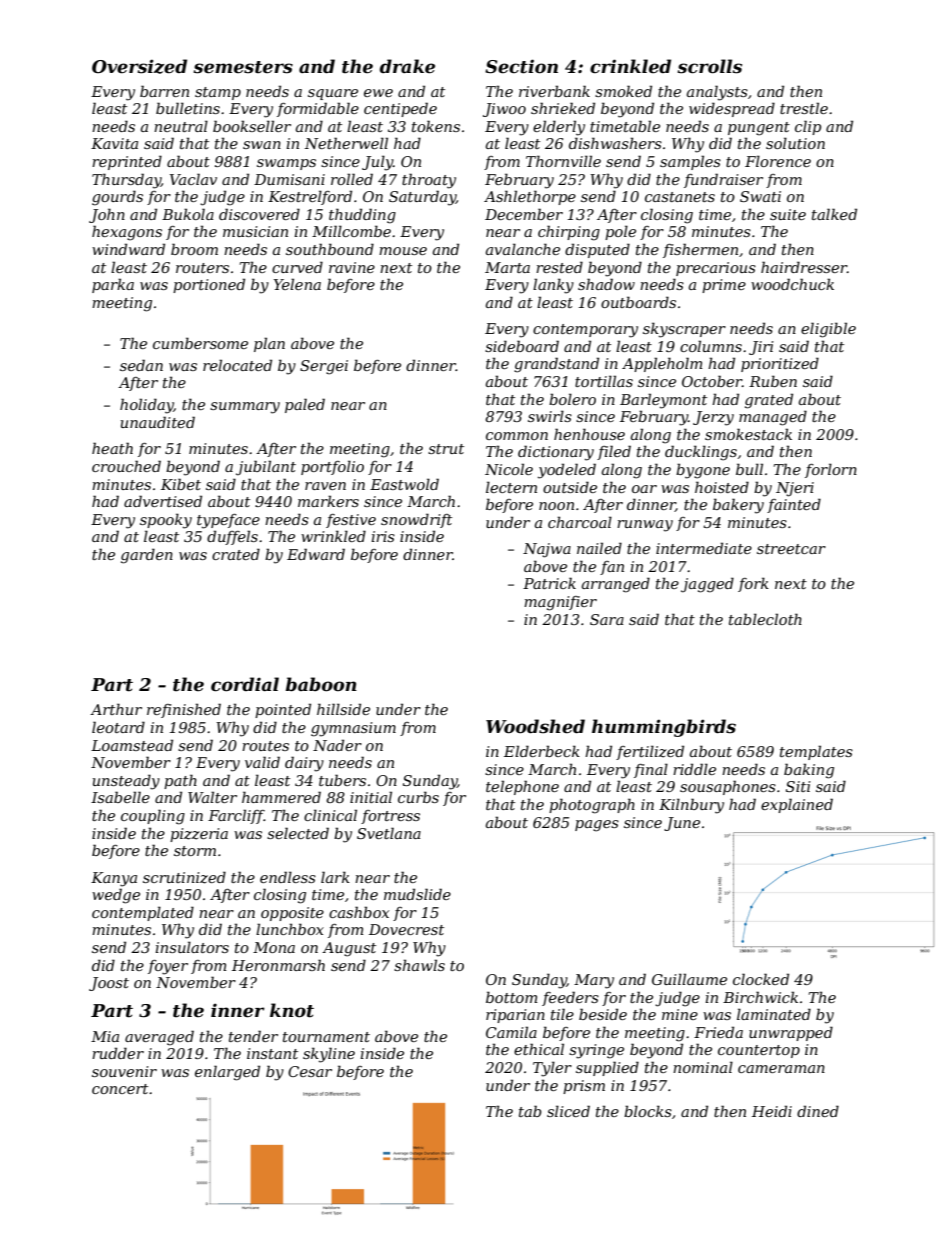  What do you see at coordinates (568, 1111) in the screenshot?
I see `sliced` at bounding box center [568, 1111].
